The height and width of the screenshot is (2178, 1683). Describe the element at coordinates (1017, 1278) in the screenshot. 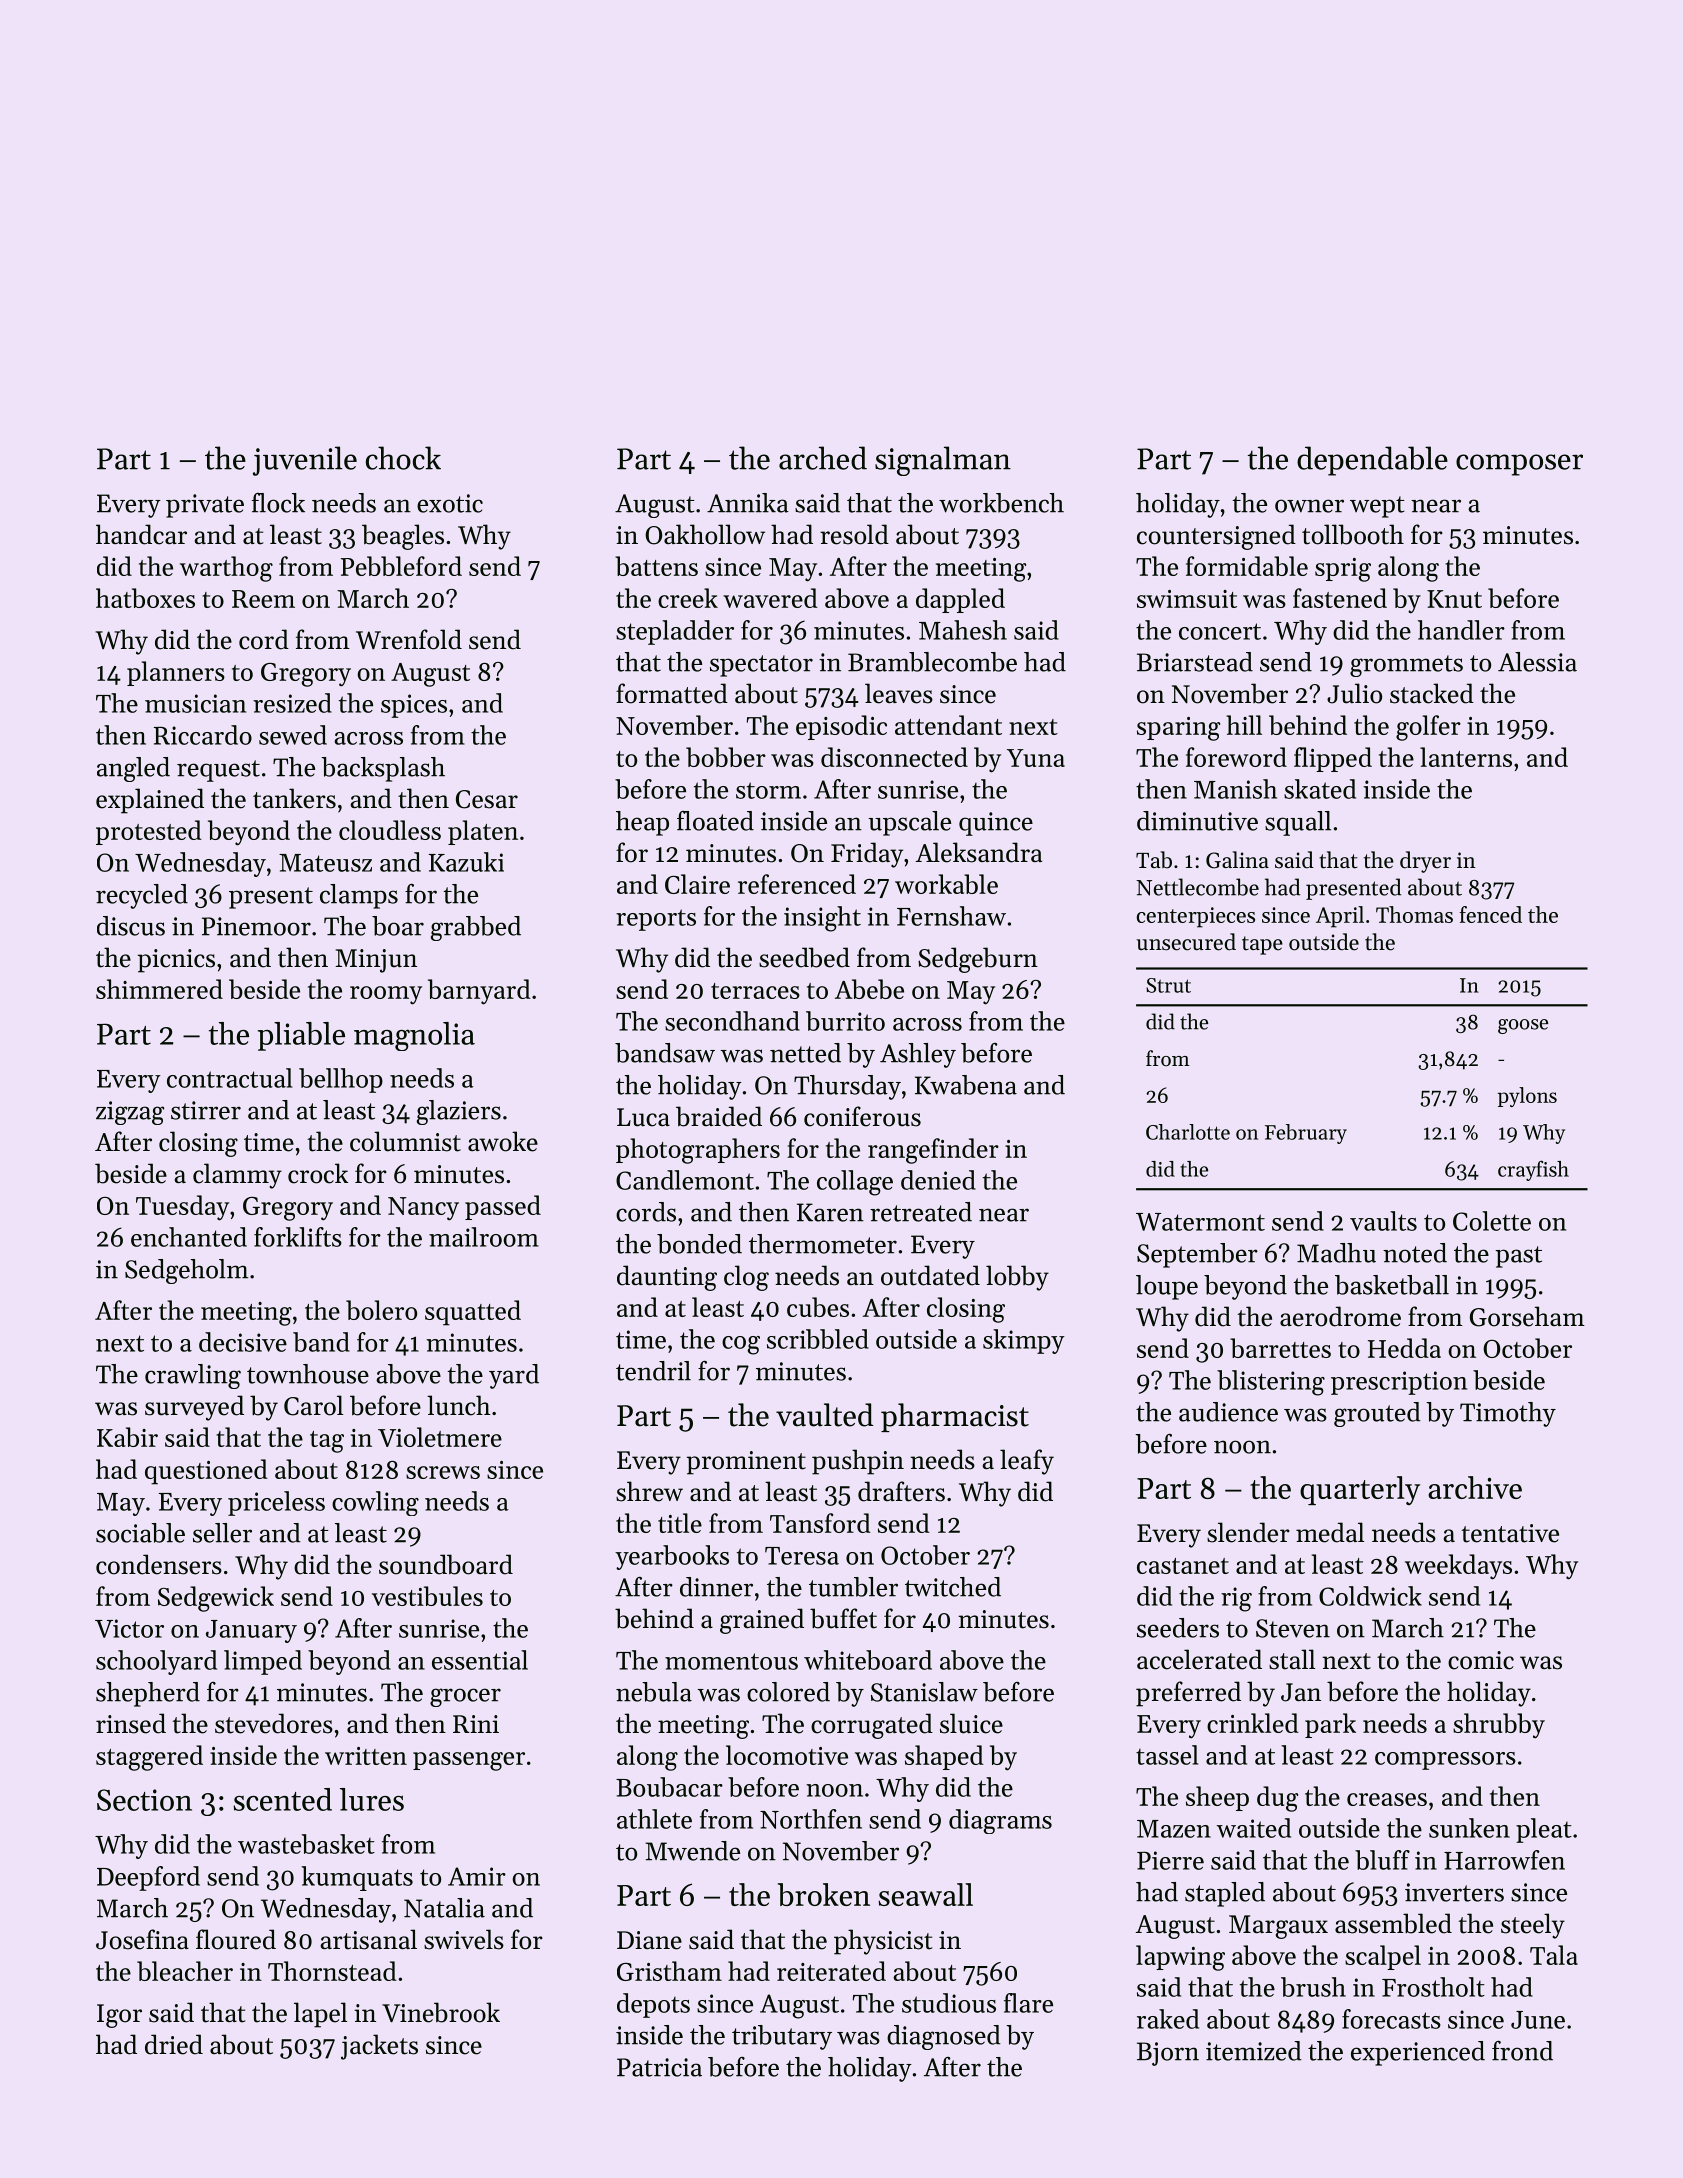

I see `lobby` at that location.
